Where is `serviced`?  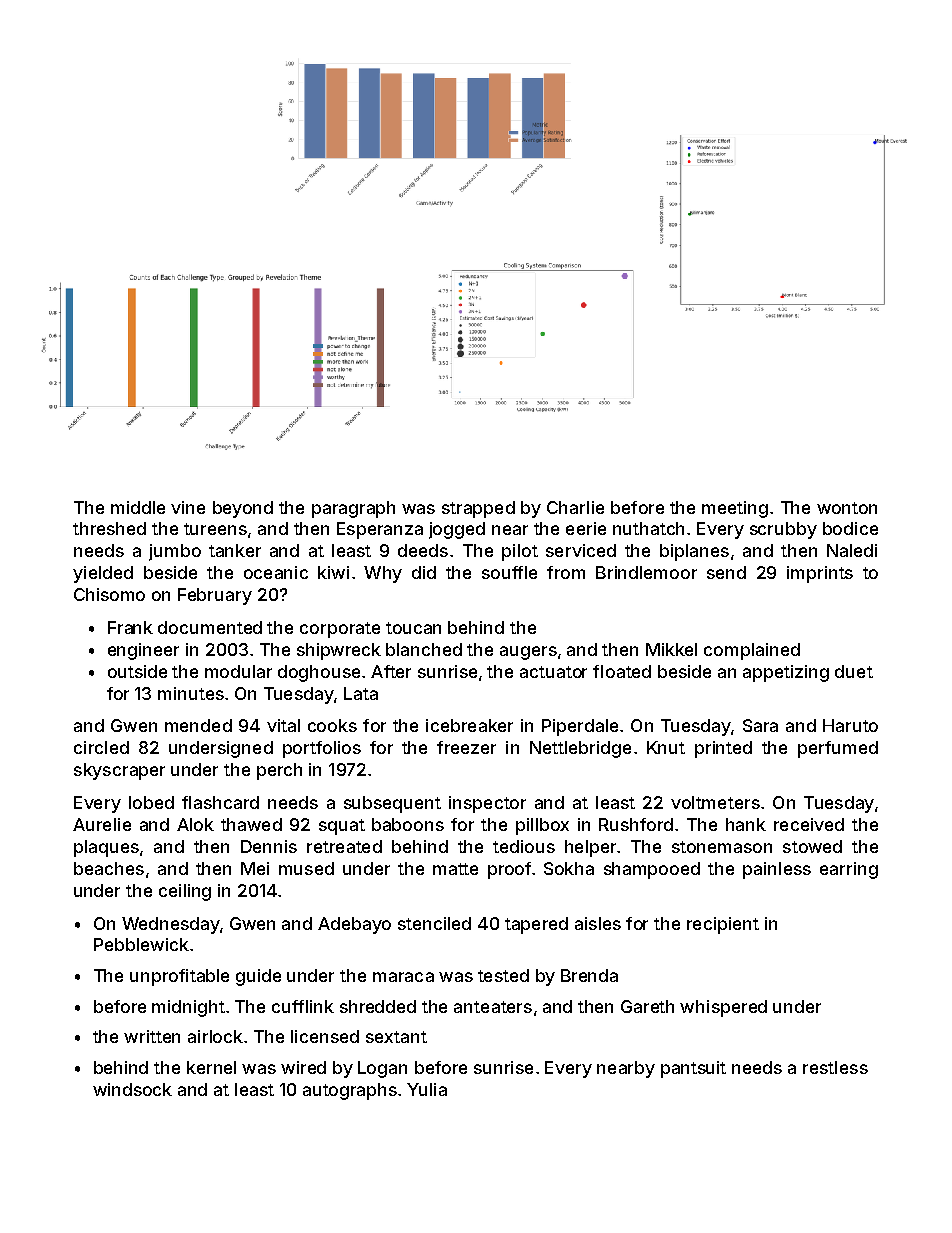 serviced is located at coordinates (581, 550).
